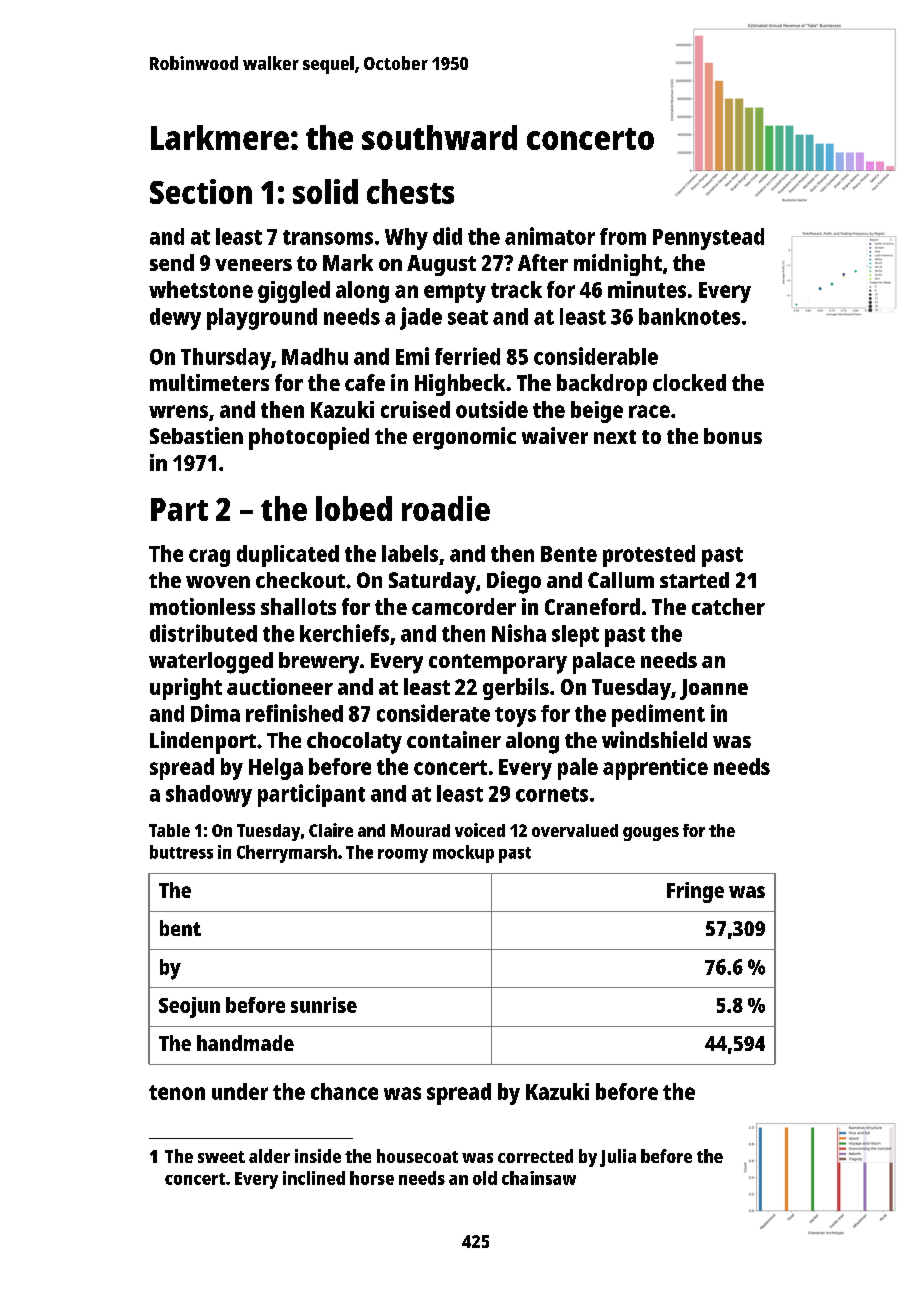  Describe the element at coordinates (189, 1007) in the page. I see `Seojun` at that location.
